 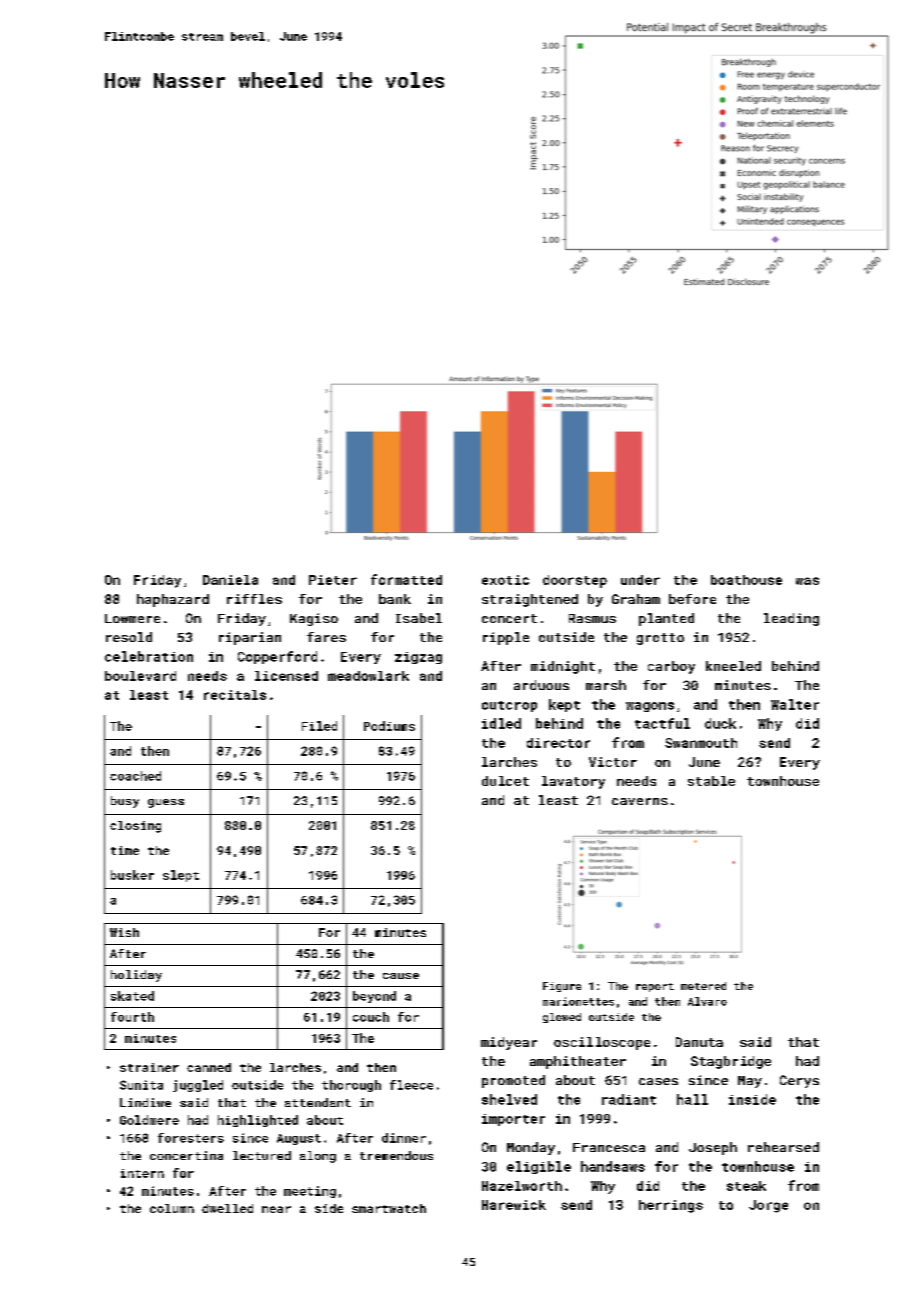 I want to click on Goldmere, so click(x=149, y=1120).
